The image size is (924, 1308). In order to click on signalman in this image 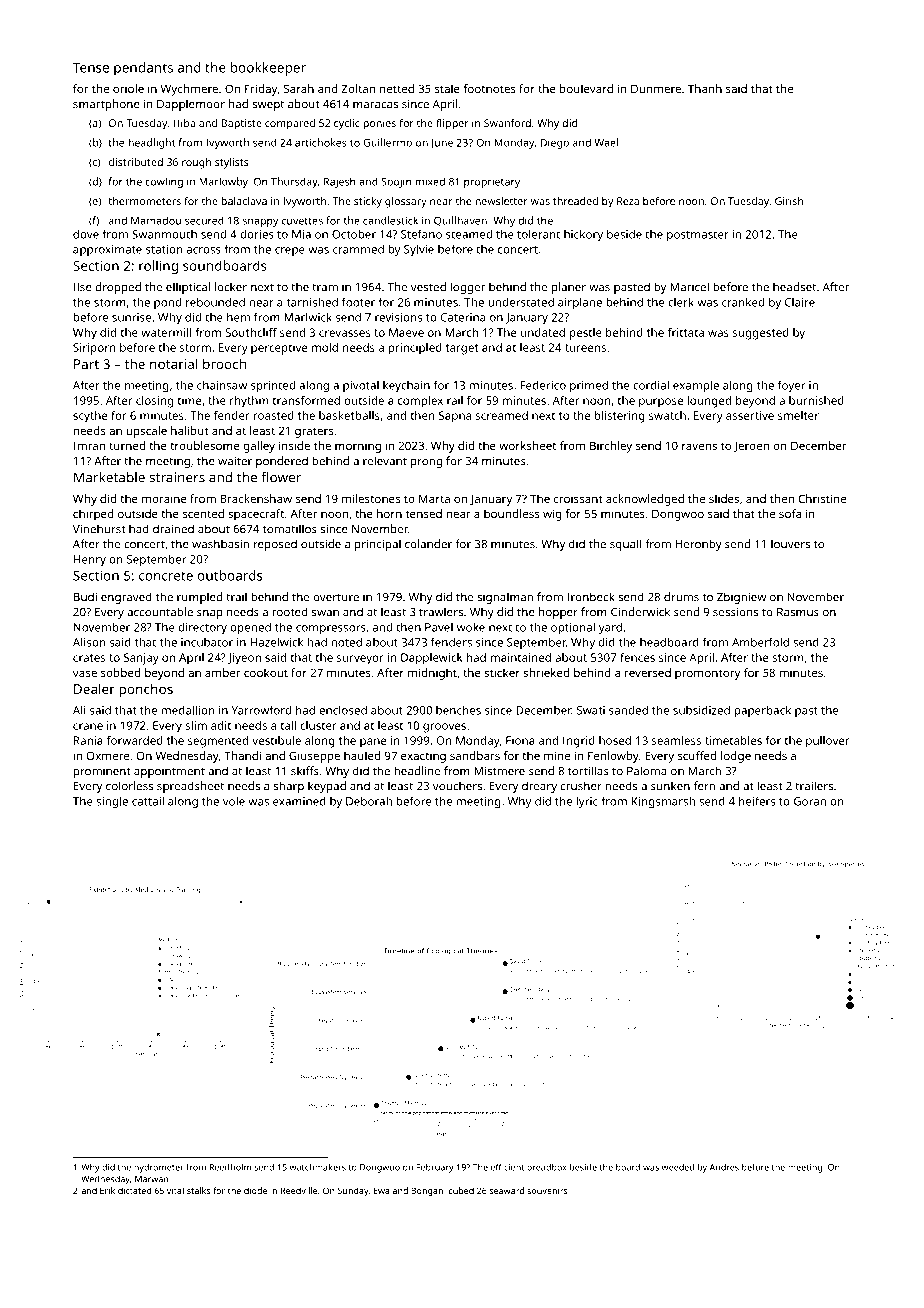, I will do `click(505, 598)`.
